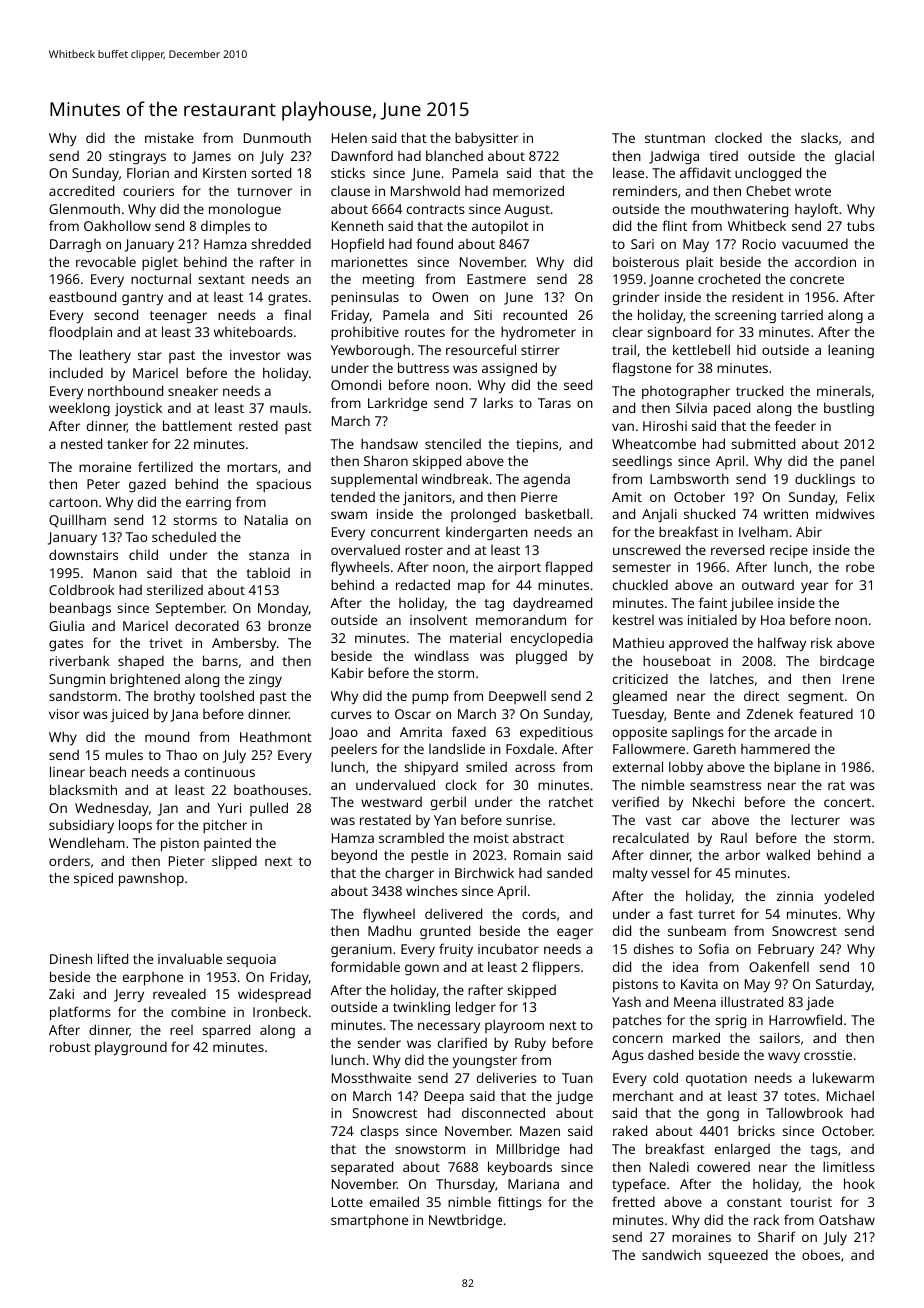 The width and height of the image is (924, 1308). Describe the element at coordinates (860, 566) in the image. I see `robe` at that location.
